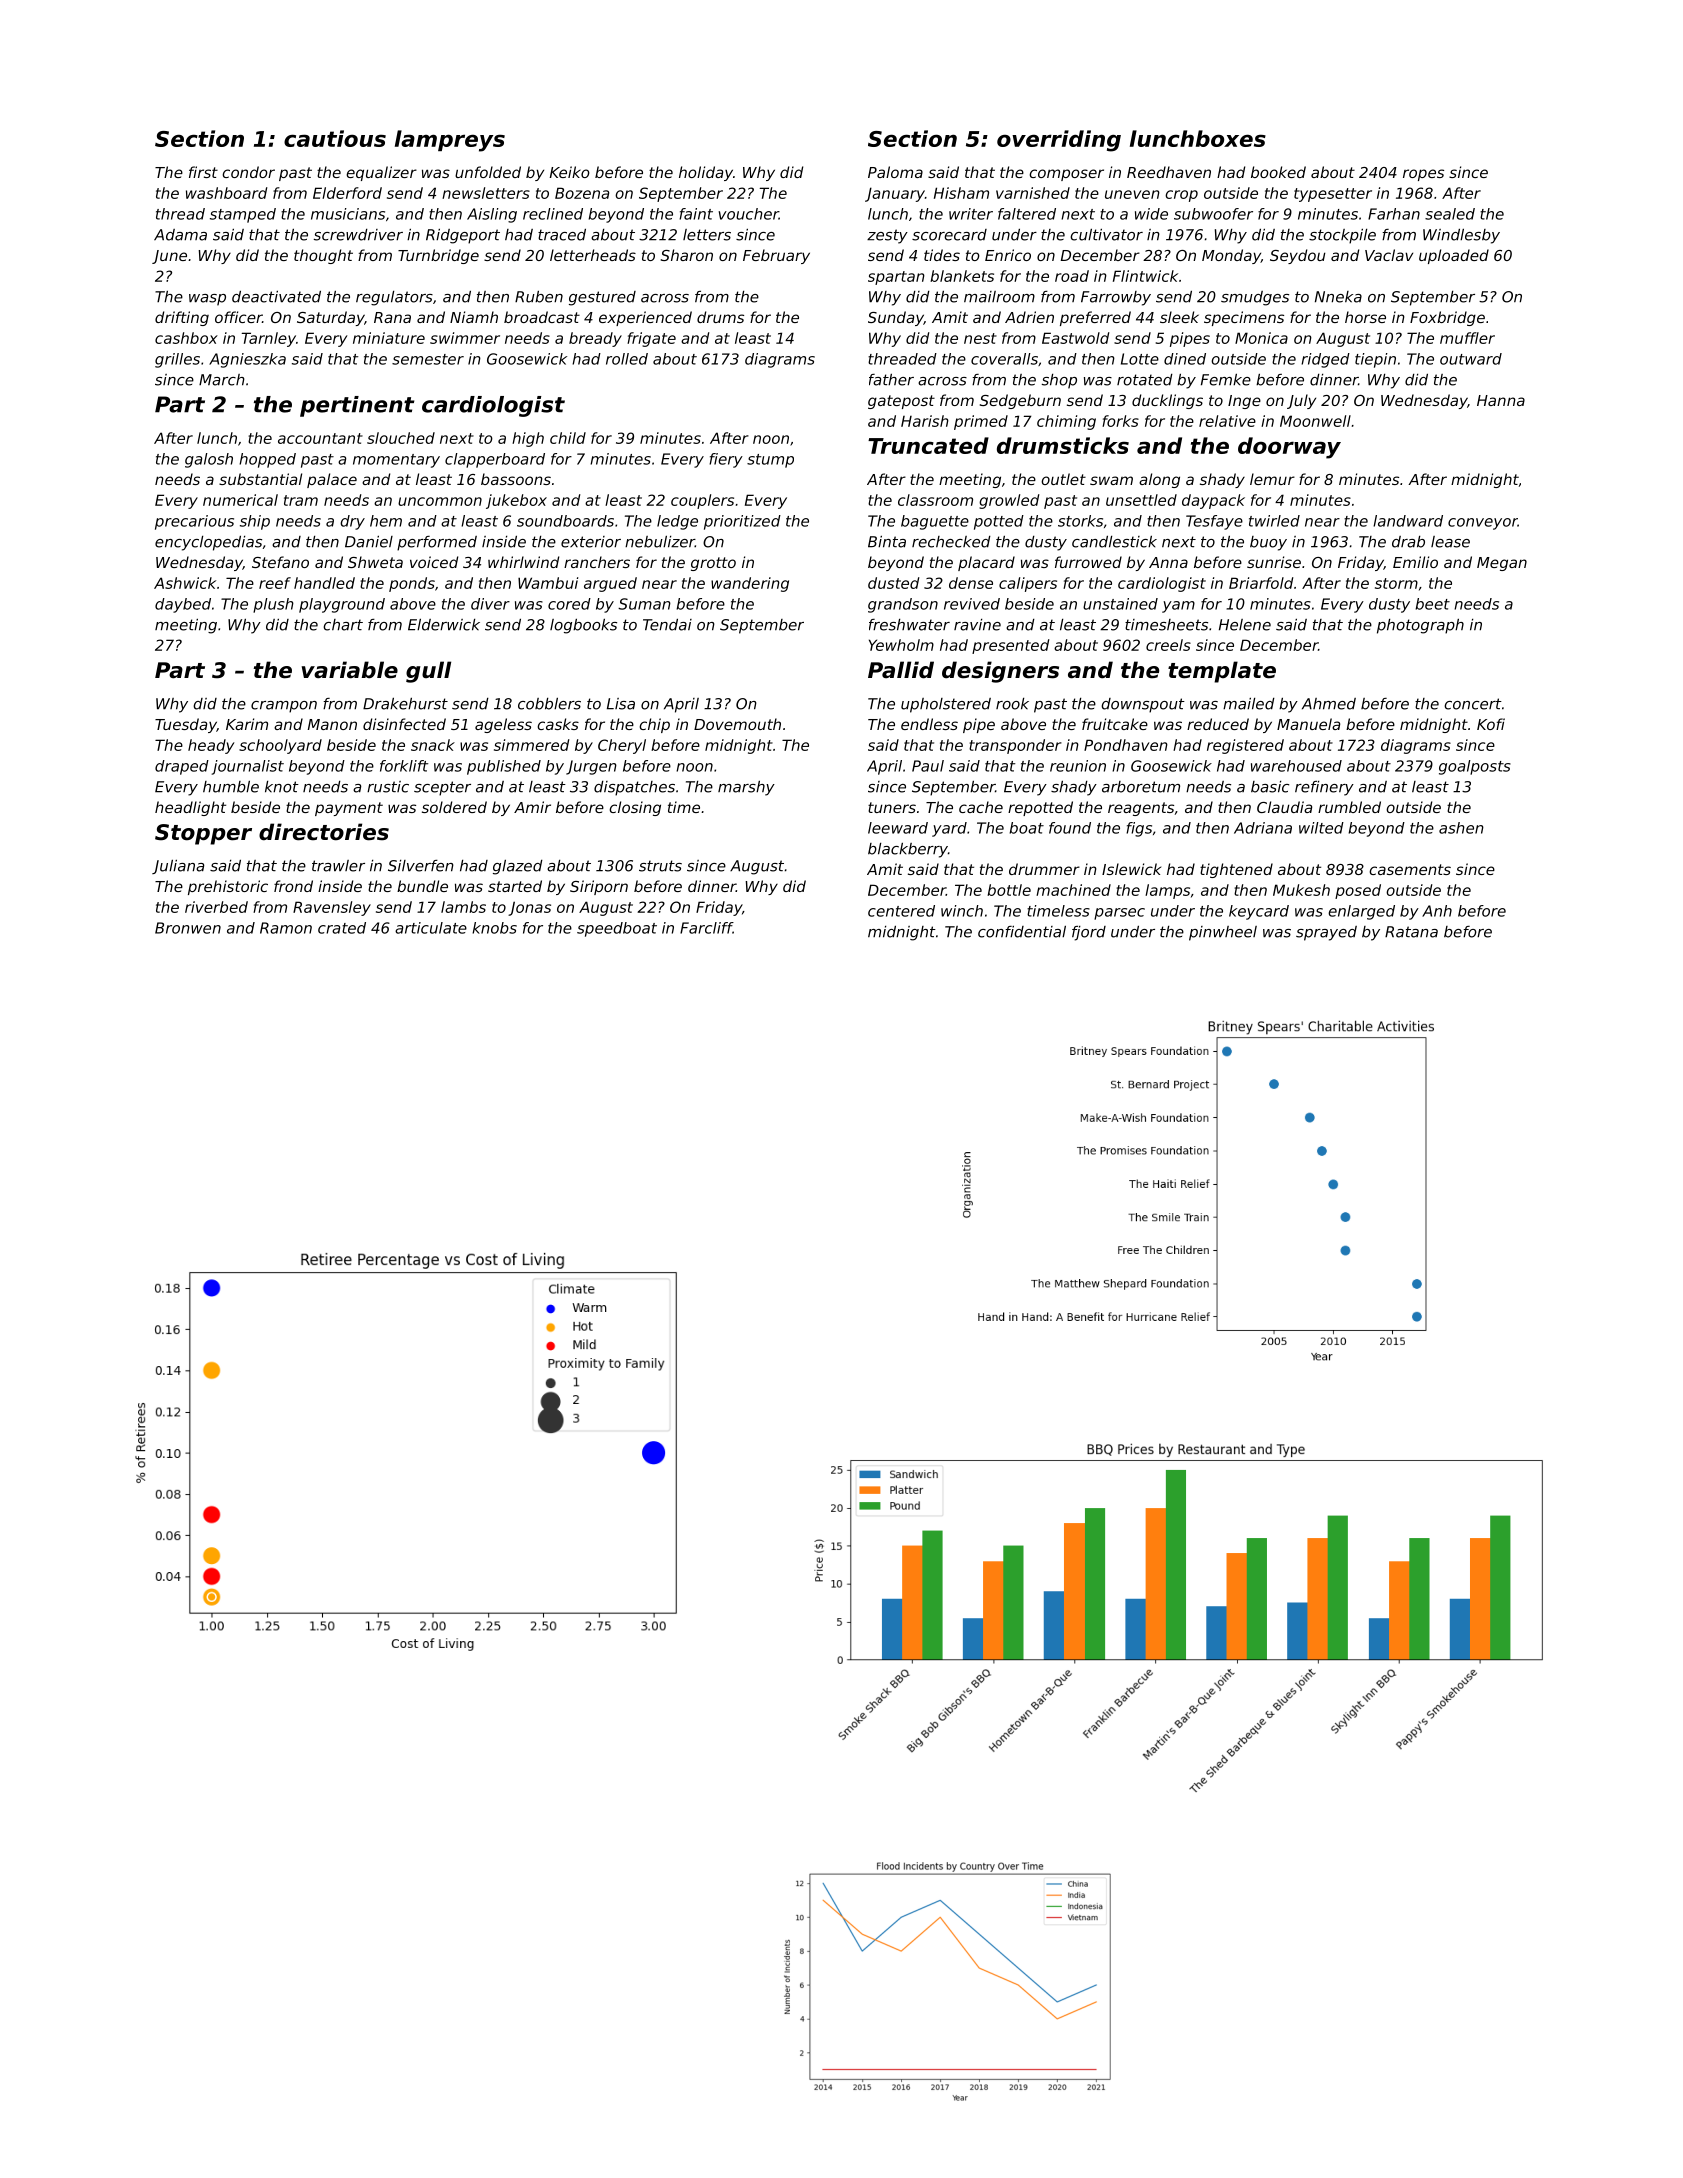  I want to click on Flintwick, so click(1145, 276).
